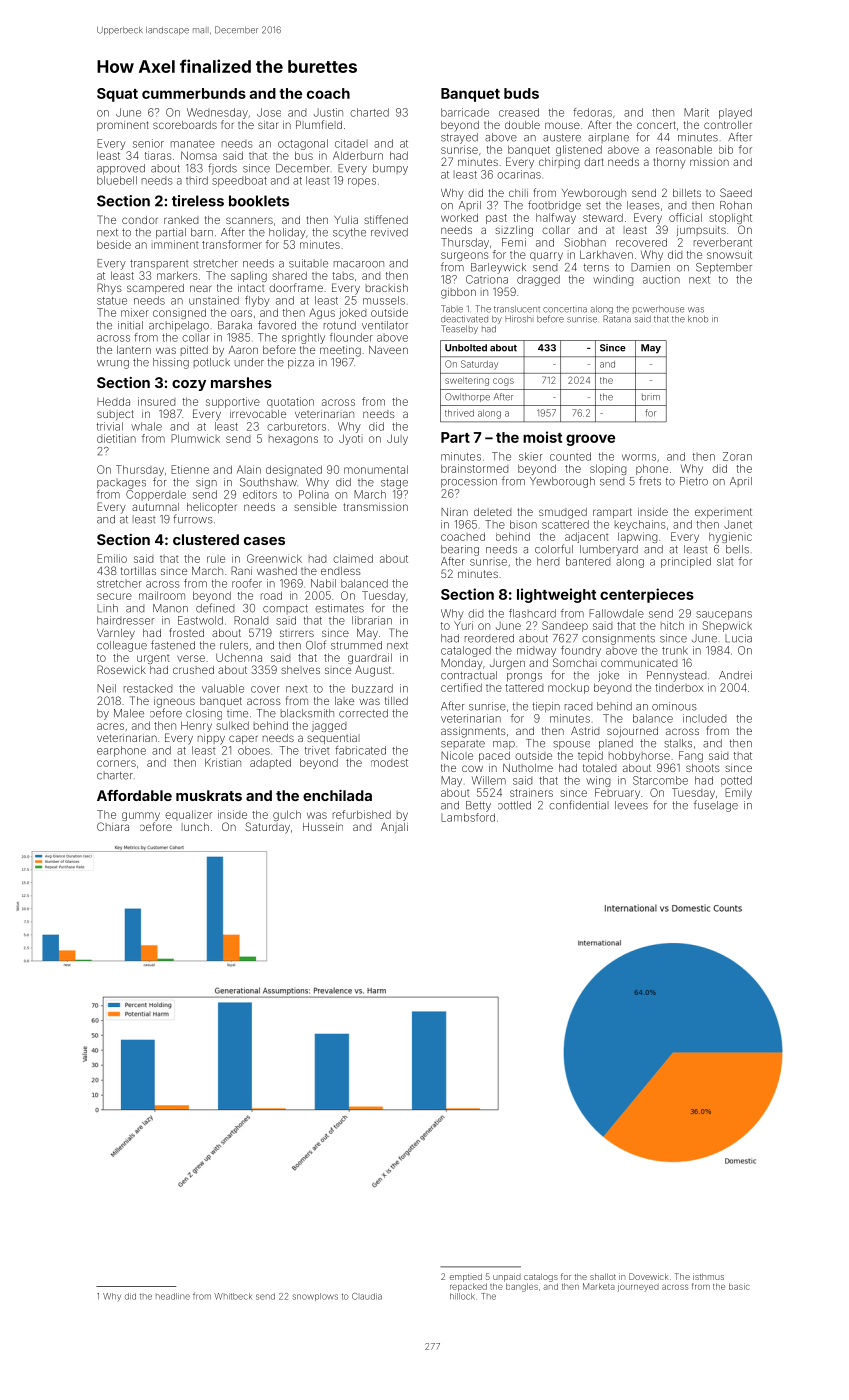 Image resolution: width=849 pixels, height=1400 pixels. I want to click on ranked, so click(181, 220).
